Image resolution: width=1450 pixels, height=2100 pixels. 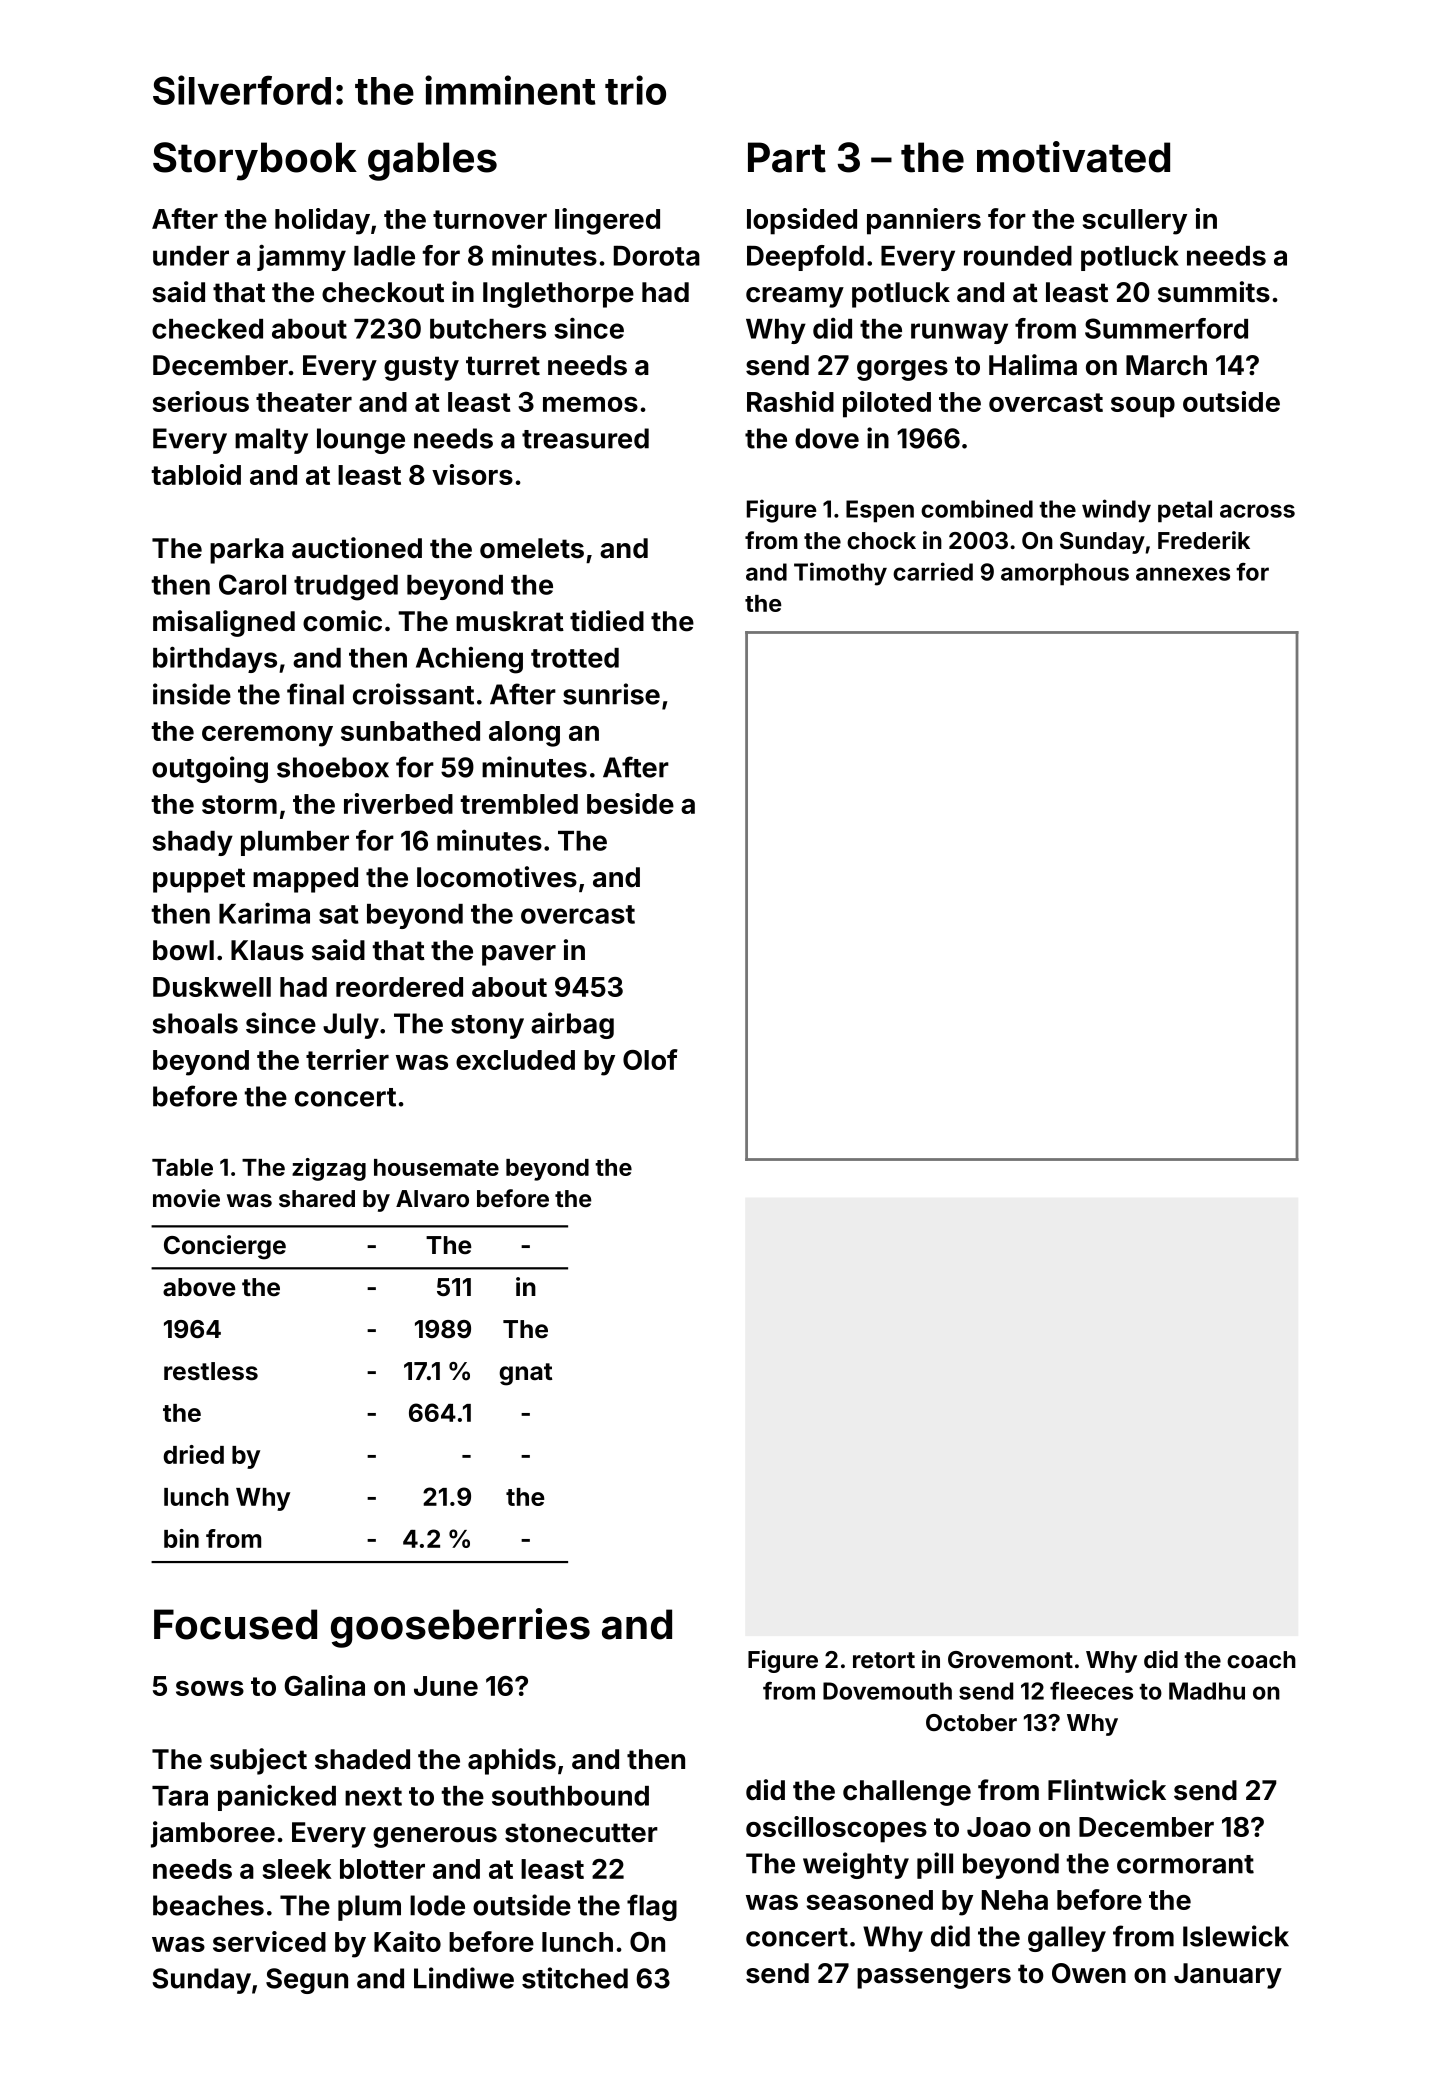 I want to click on annexes, so click(x=1183, y=574).
